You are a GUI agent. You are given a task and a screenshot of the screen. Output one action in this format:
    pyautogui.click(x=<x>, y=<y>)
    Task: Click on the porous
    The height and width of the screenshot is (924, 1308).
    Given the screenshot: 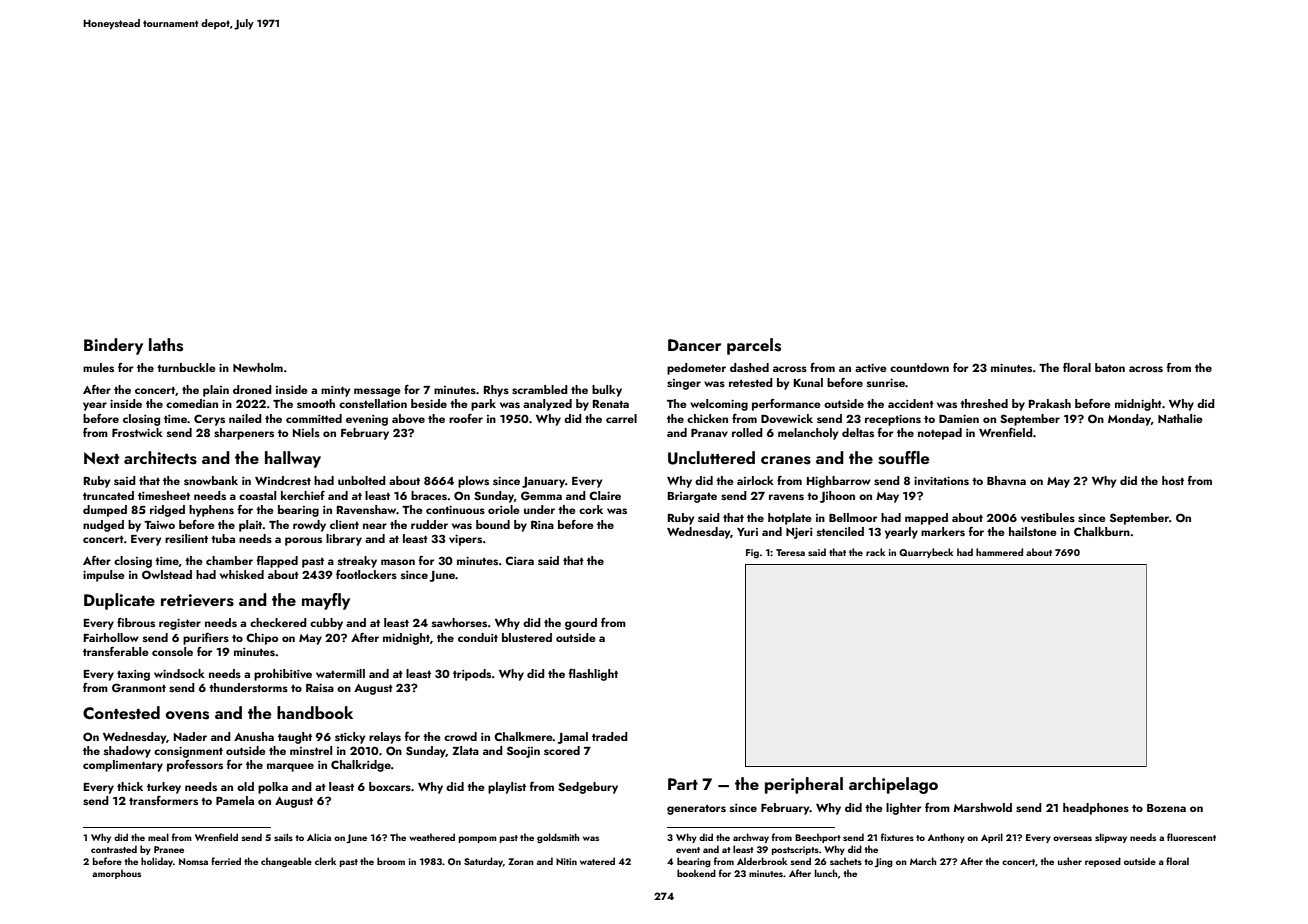 What is the action you would take?
    pyautogui.click(x=303, y=541)
